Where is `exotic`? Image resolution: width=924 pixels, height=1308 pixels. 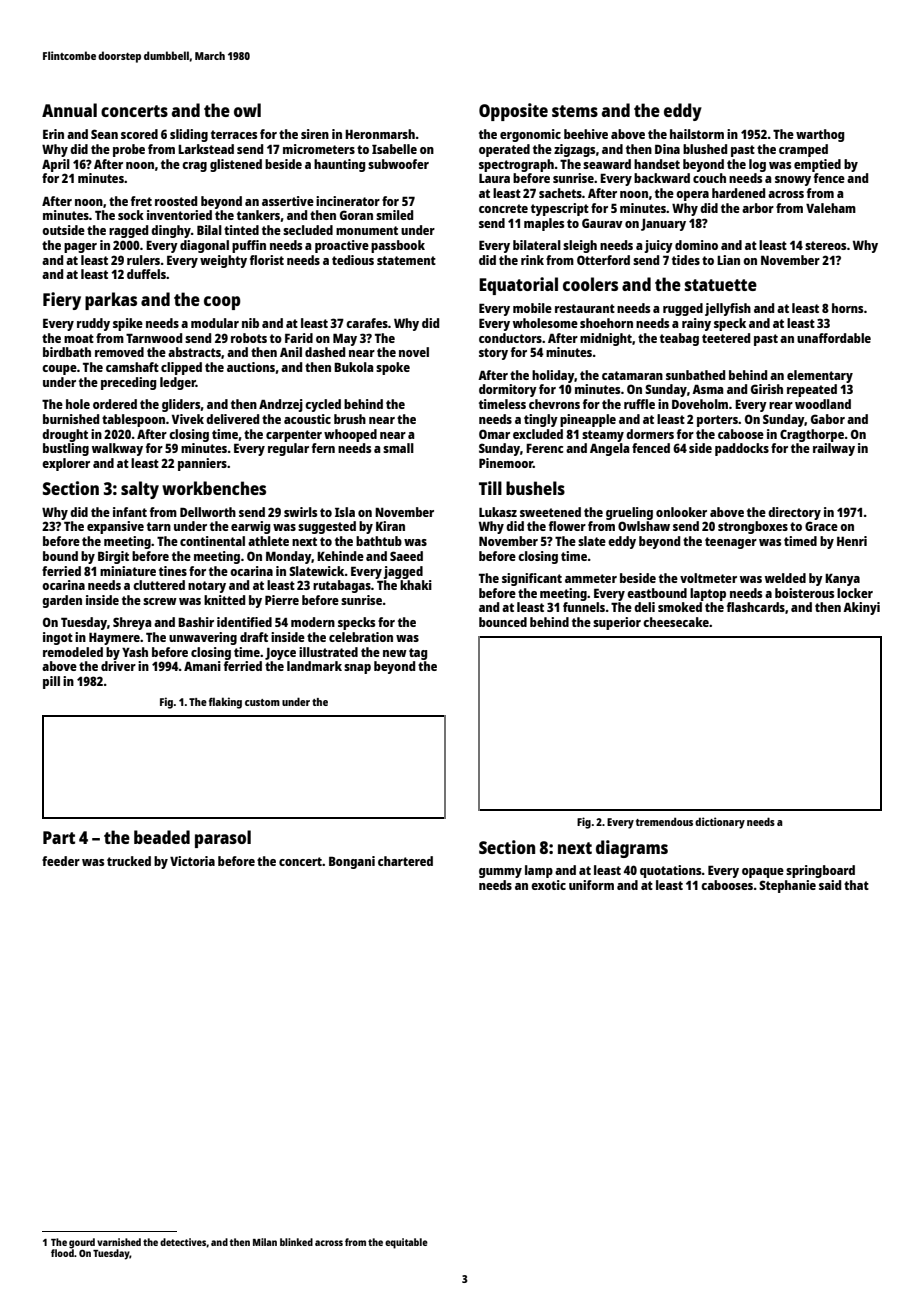 exotic is located at coordinates (548, 885).
